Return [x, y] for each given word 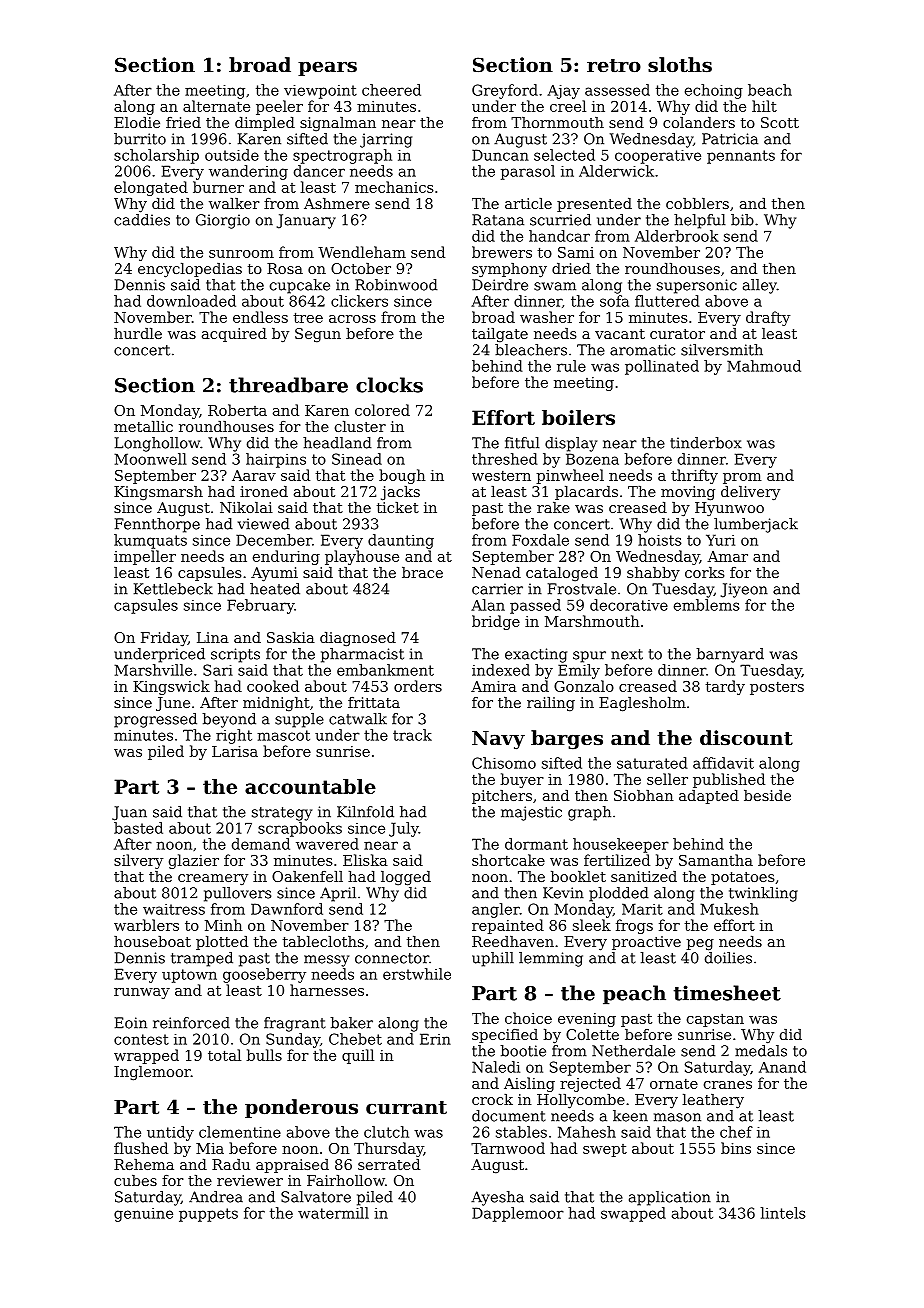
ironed [264, 491]
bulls [264, 1055]
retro [614, 66]
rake [553, 507]
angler [496, 910]
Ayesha [497, 1198]
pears [327, 68]
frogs [634, 926]
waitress [174, 909]
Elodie [137, 122]
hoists [660, 540]
